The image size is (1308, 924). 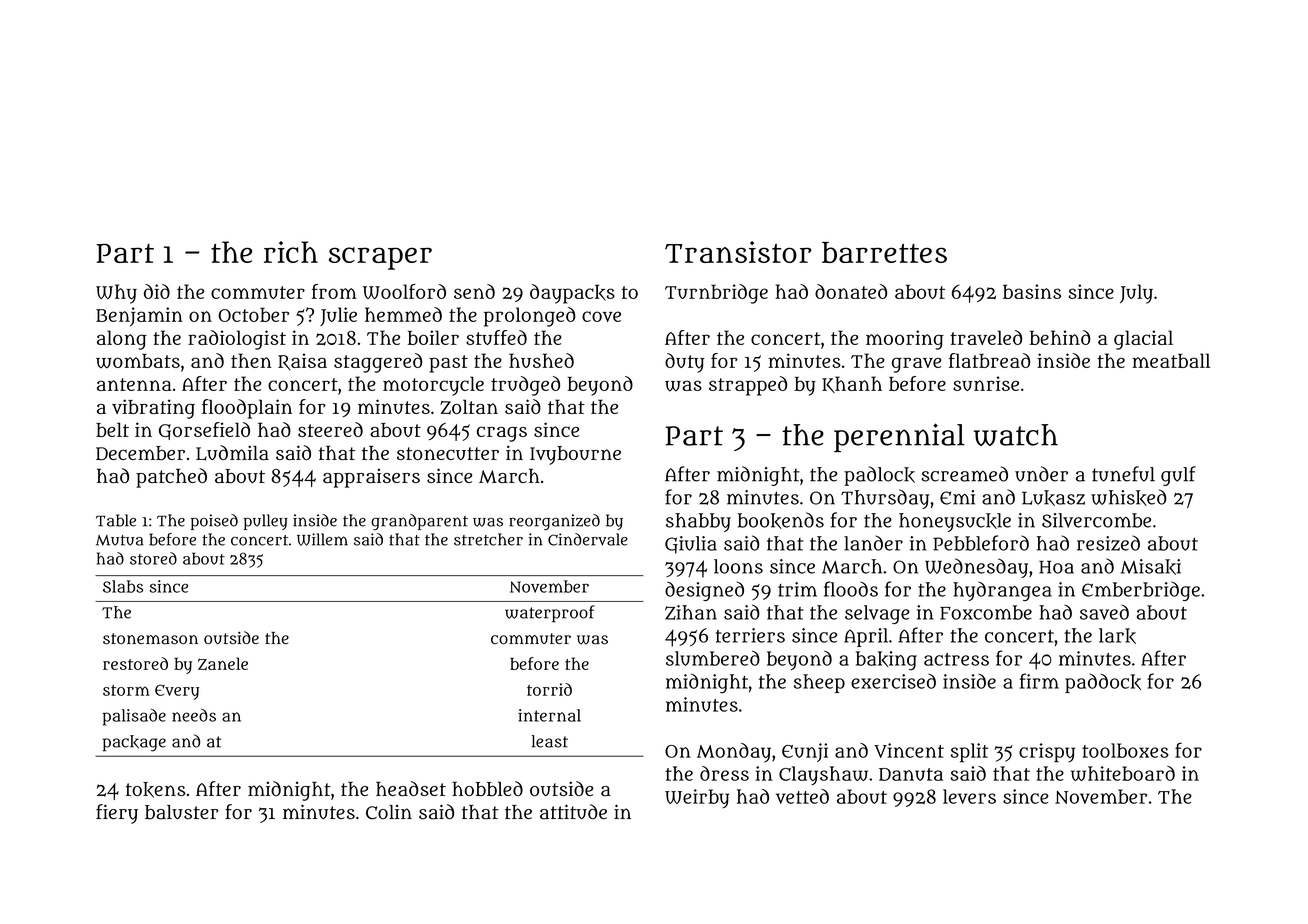 What do you see at coordinates (1039, 681) in the page?
I see `firm` at bounding box center [1039, 681].
